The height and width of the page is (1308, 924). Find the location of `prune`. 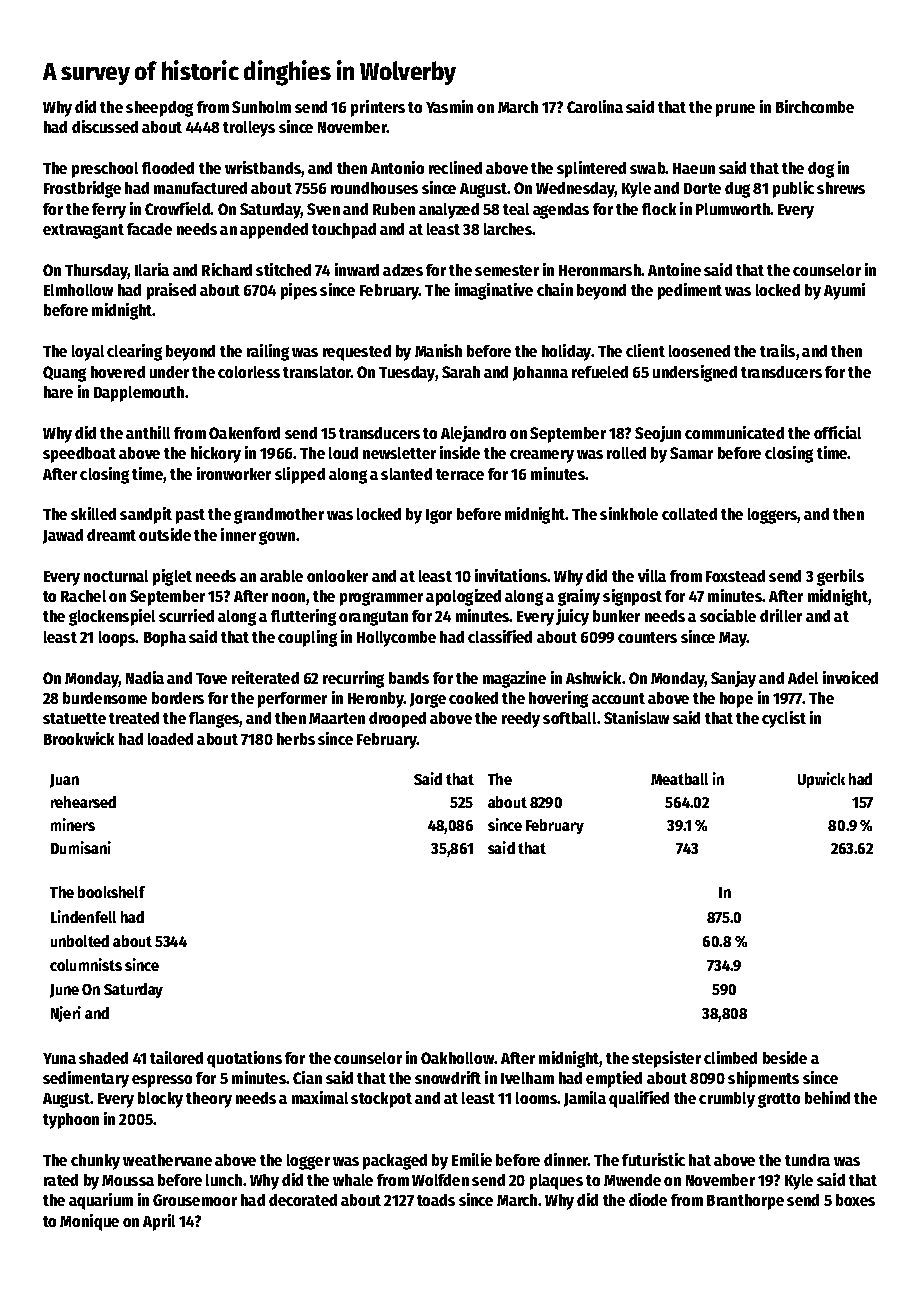

prune is located at coordinates (735, 110).
